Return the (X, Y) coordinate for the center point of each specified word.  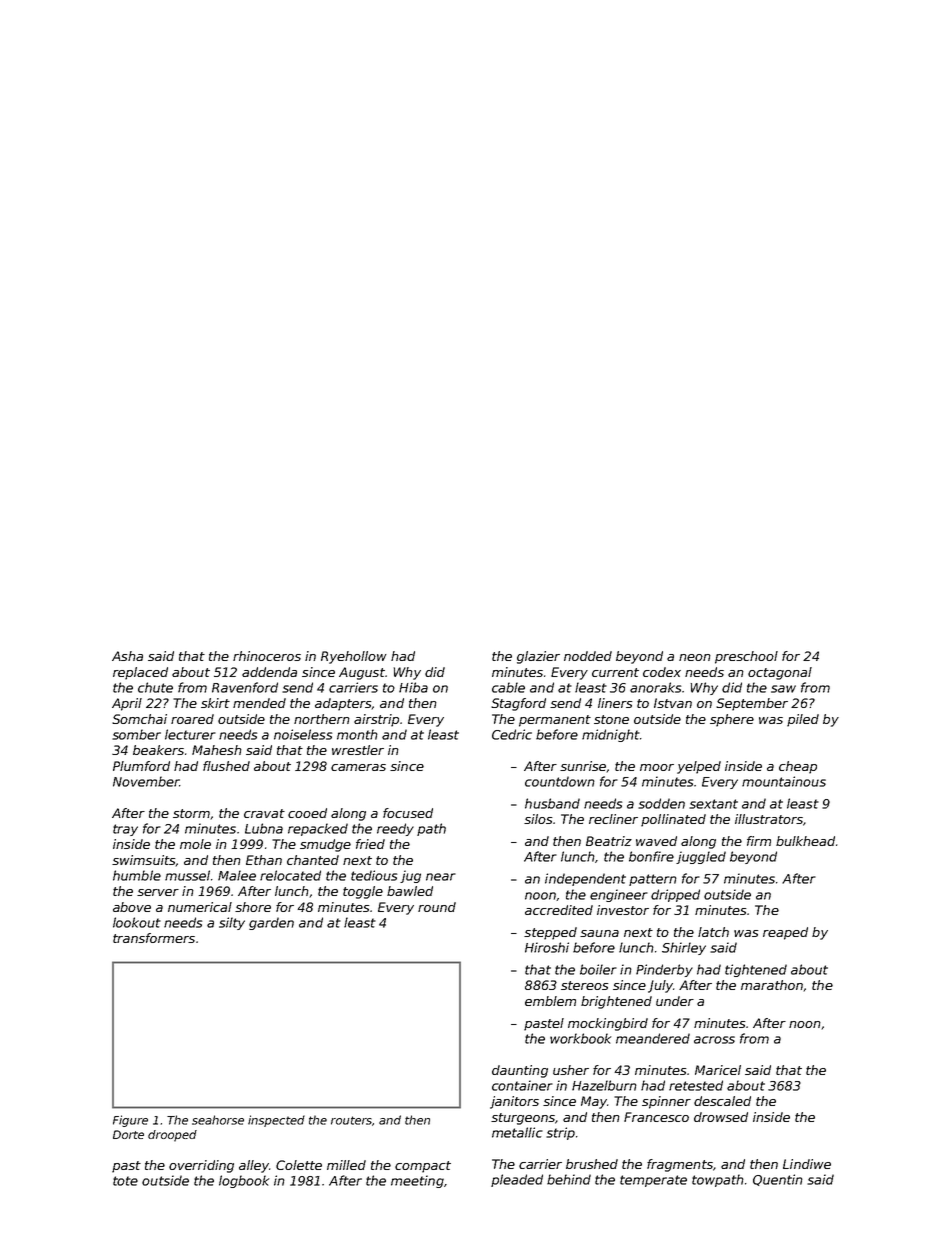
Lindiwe (807, 1164)
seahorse (218, 1120)
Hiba (413, 687)
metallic (517, 1132)
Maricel (718, 1070)
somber (136, 734)
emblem (550, 1001)
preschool (746, 657)
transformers (154, 938)
